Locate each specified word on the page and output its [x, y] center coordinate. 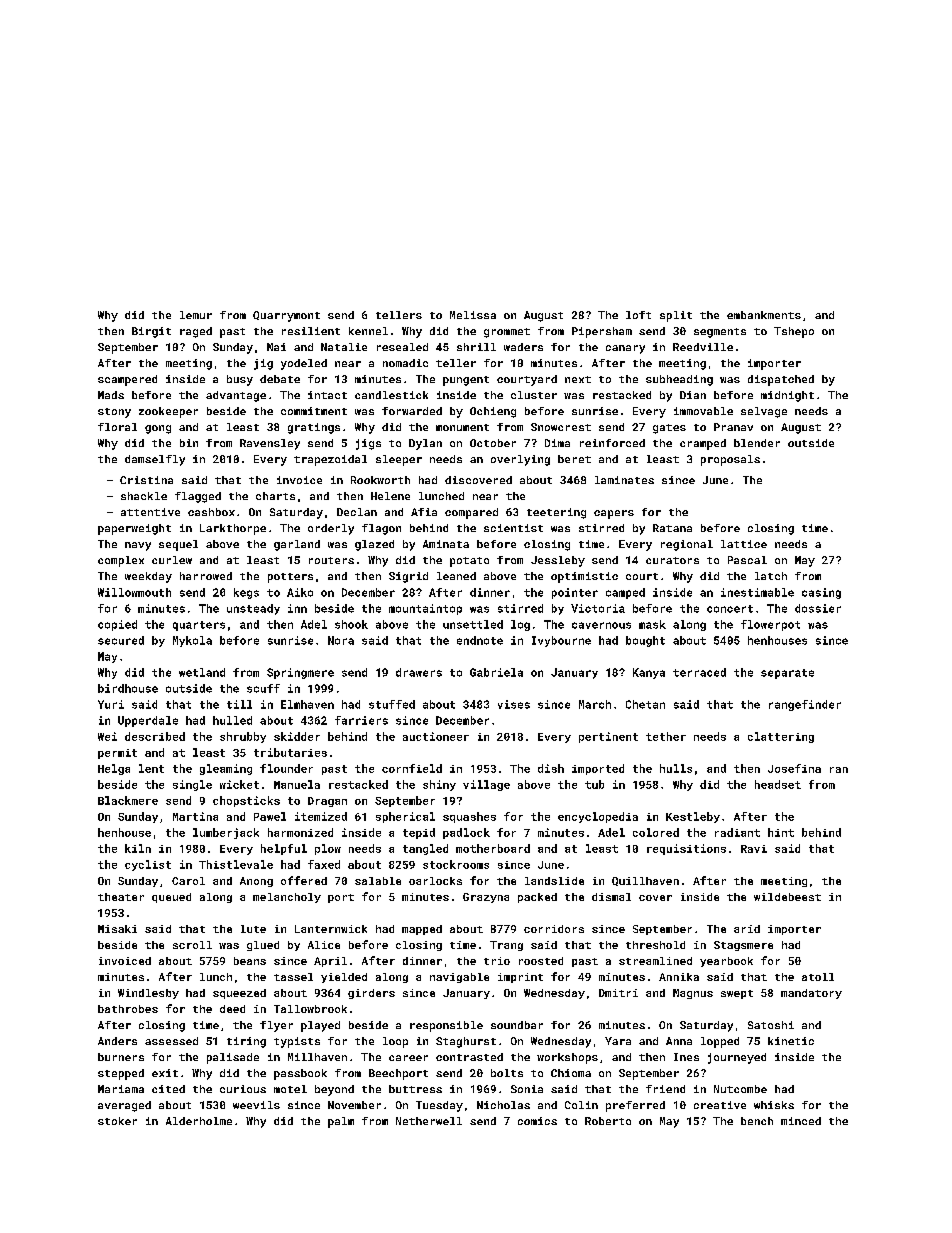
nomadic [405, 363]
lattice [744, 544]
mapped [422, 930]
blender [757, 443]
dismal [611, 897]
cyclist [148, 865]
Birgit [151, 332]
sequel [178, 545]
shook [351, 624]
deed [232, 1009]
